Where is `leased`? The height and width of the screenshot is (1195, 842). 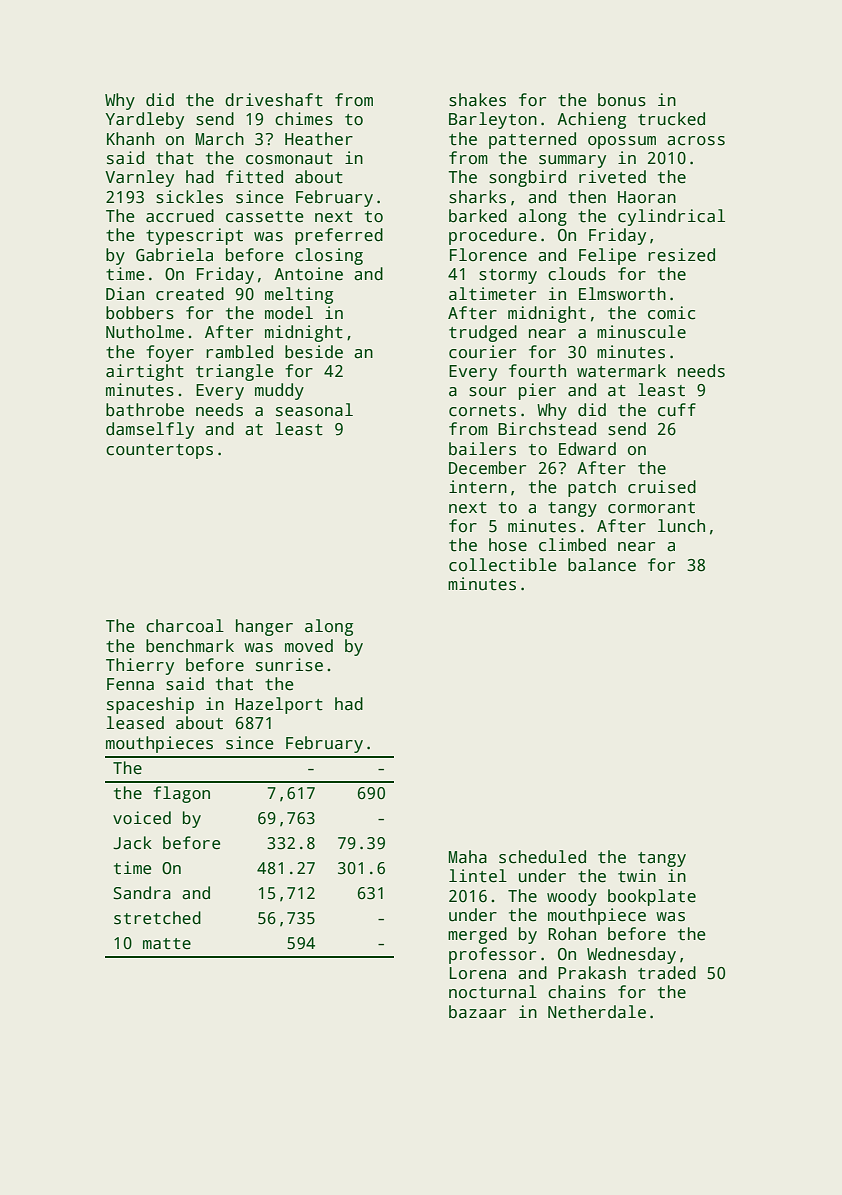
leased is located at coordinates (135, 723).
